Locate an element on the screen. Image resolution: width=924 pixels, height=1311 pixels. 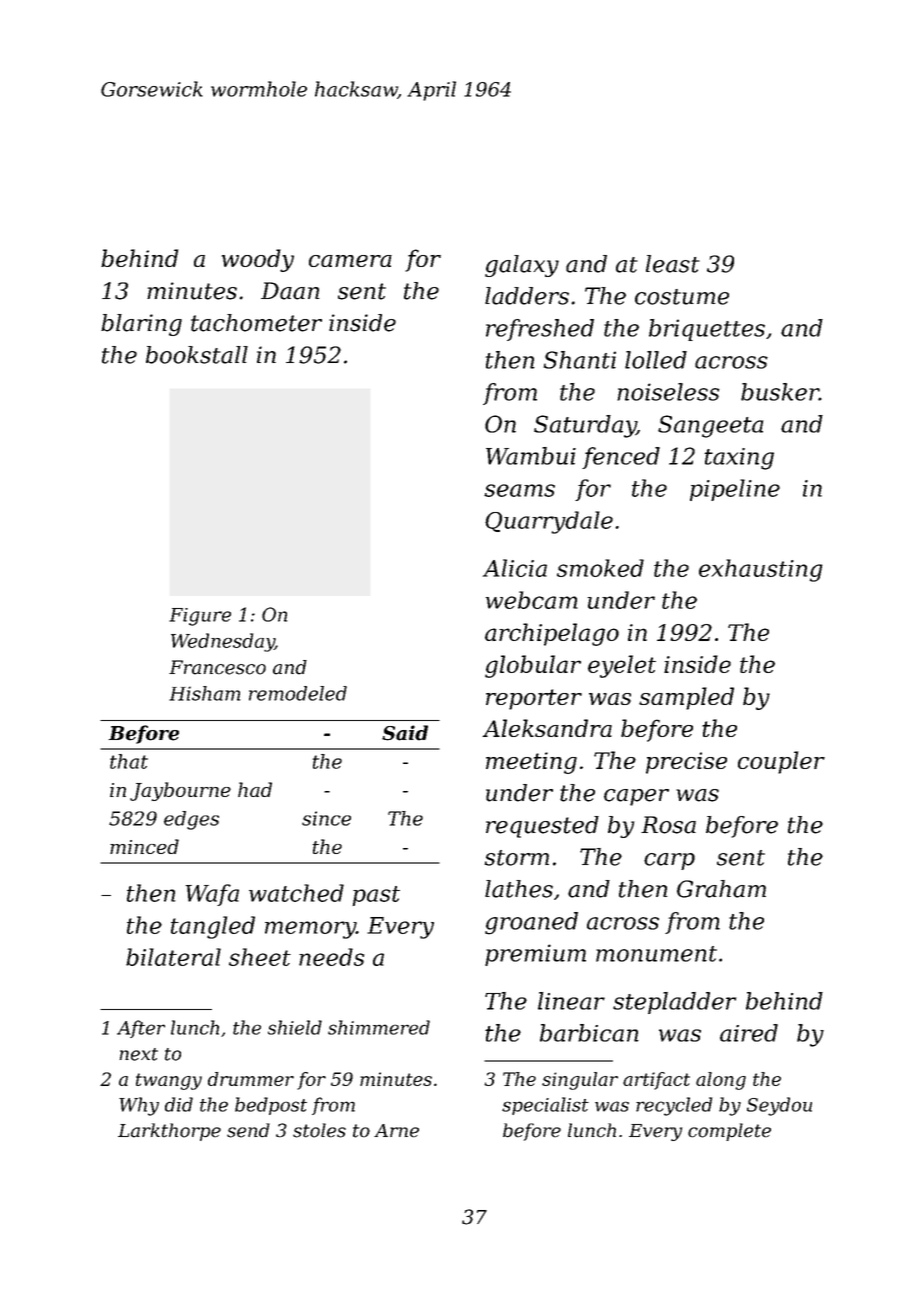
since is located at coordinates (326, 818).
